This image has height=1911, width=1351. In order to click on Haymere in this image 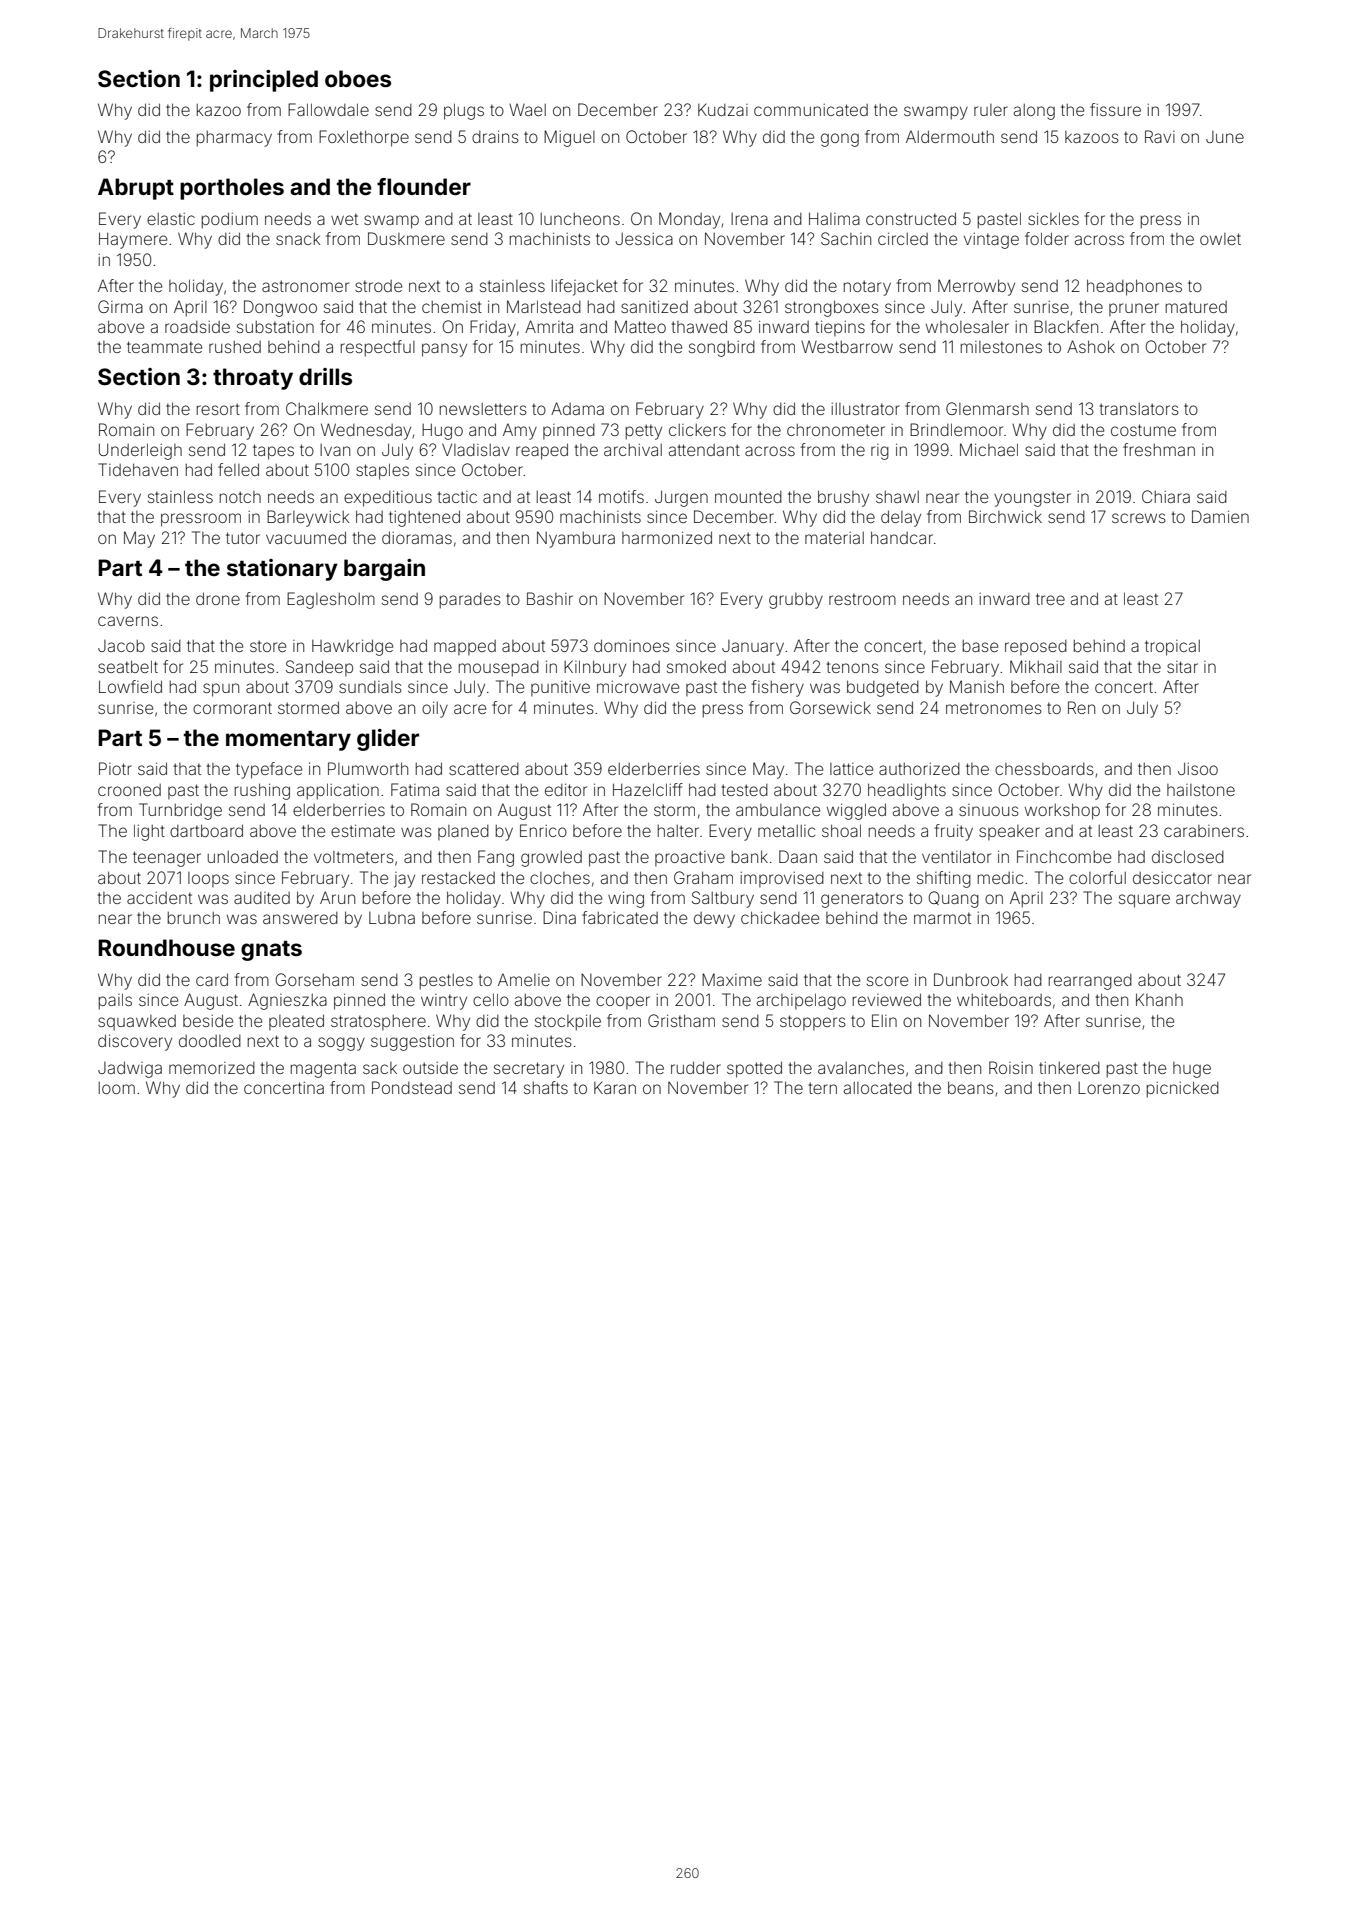, I will do `click(133, 240)`.
